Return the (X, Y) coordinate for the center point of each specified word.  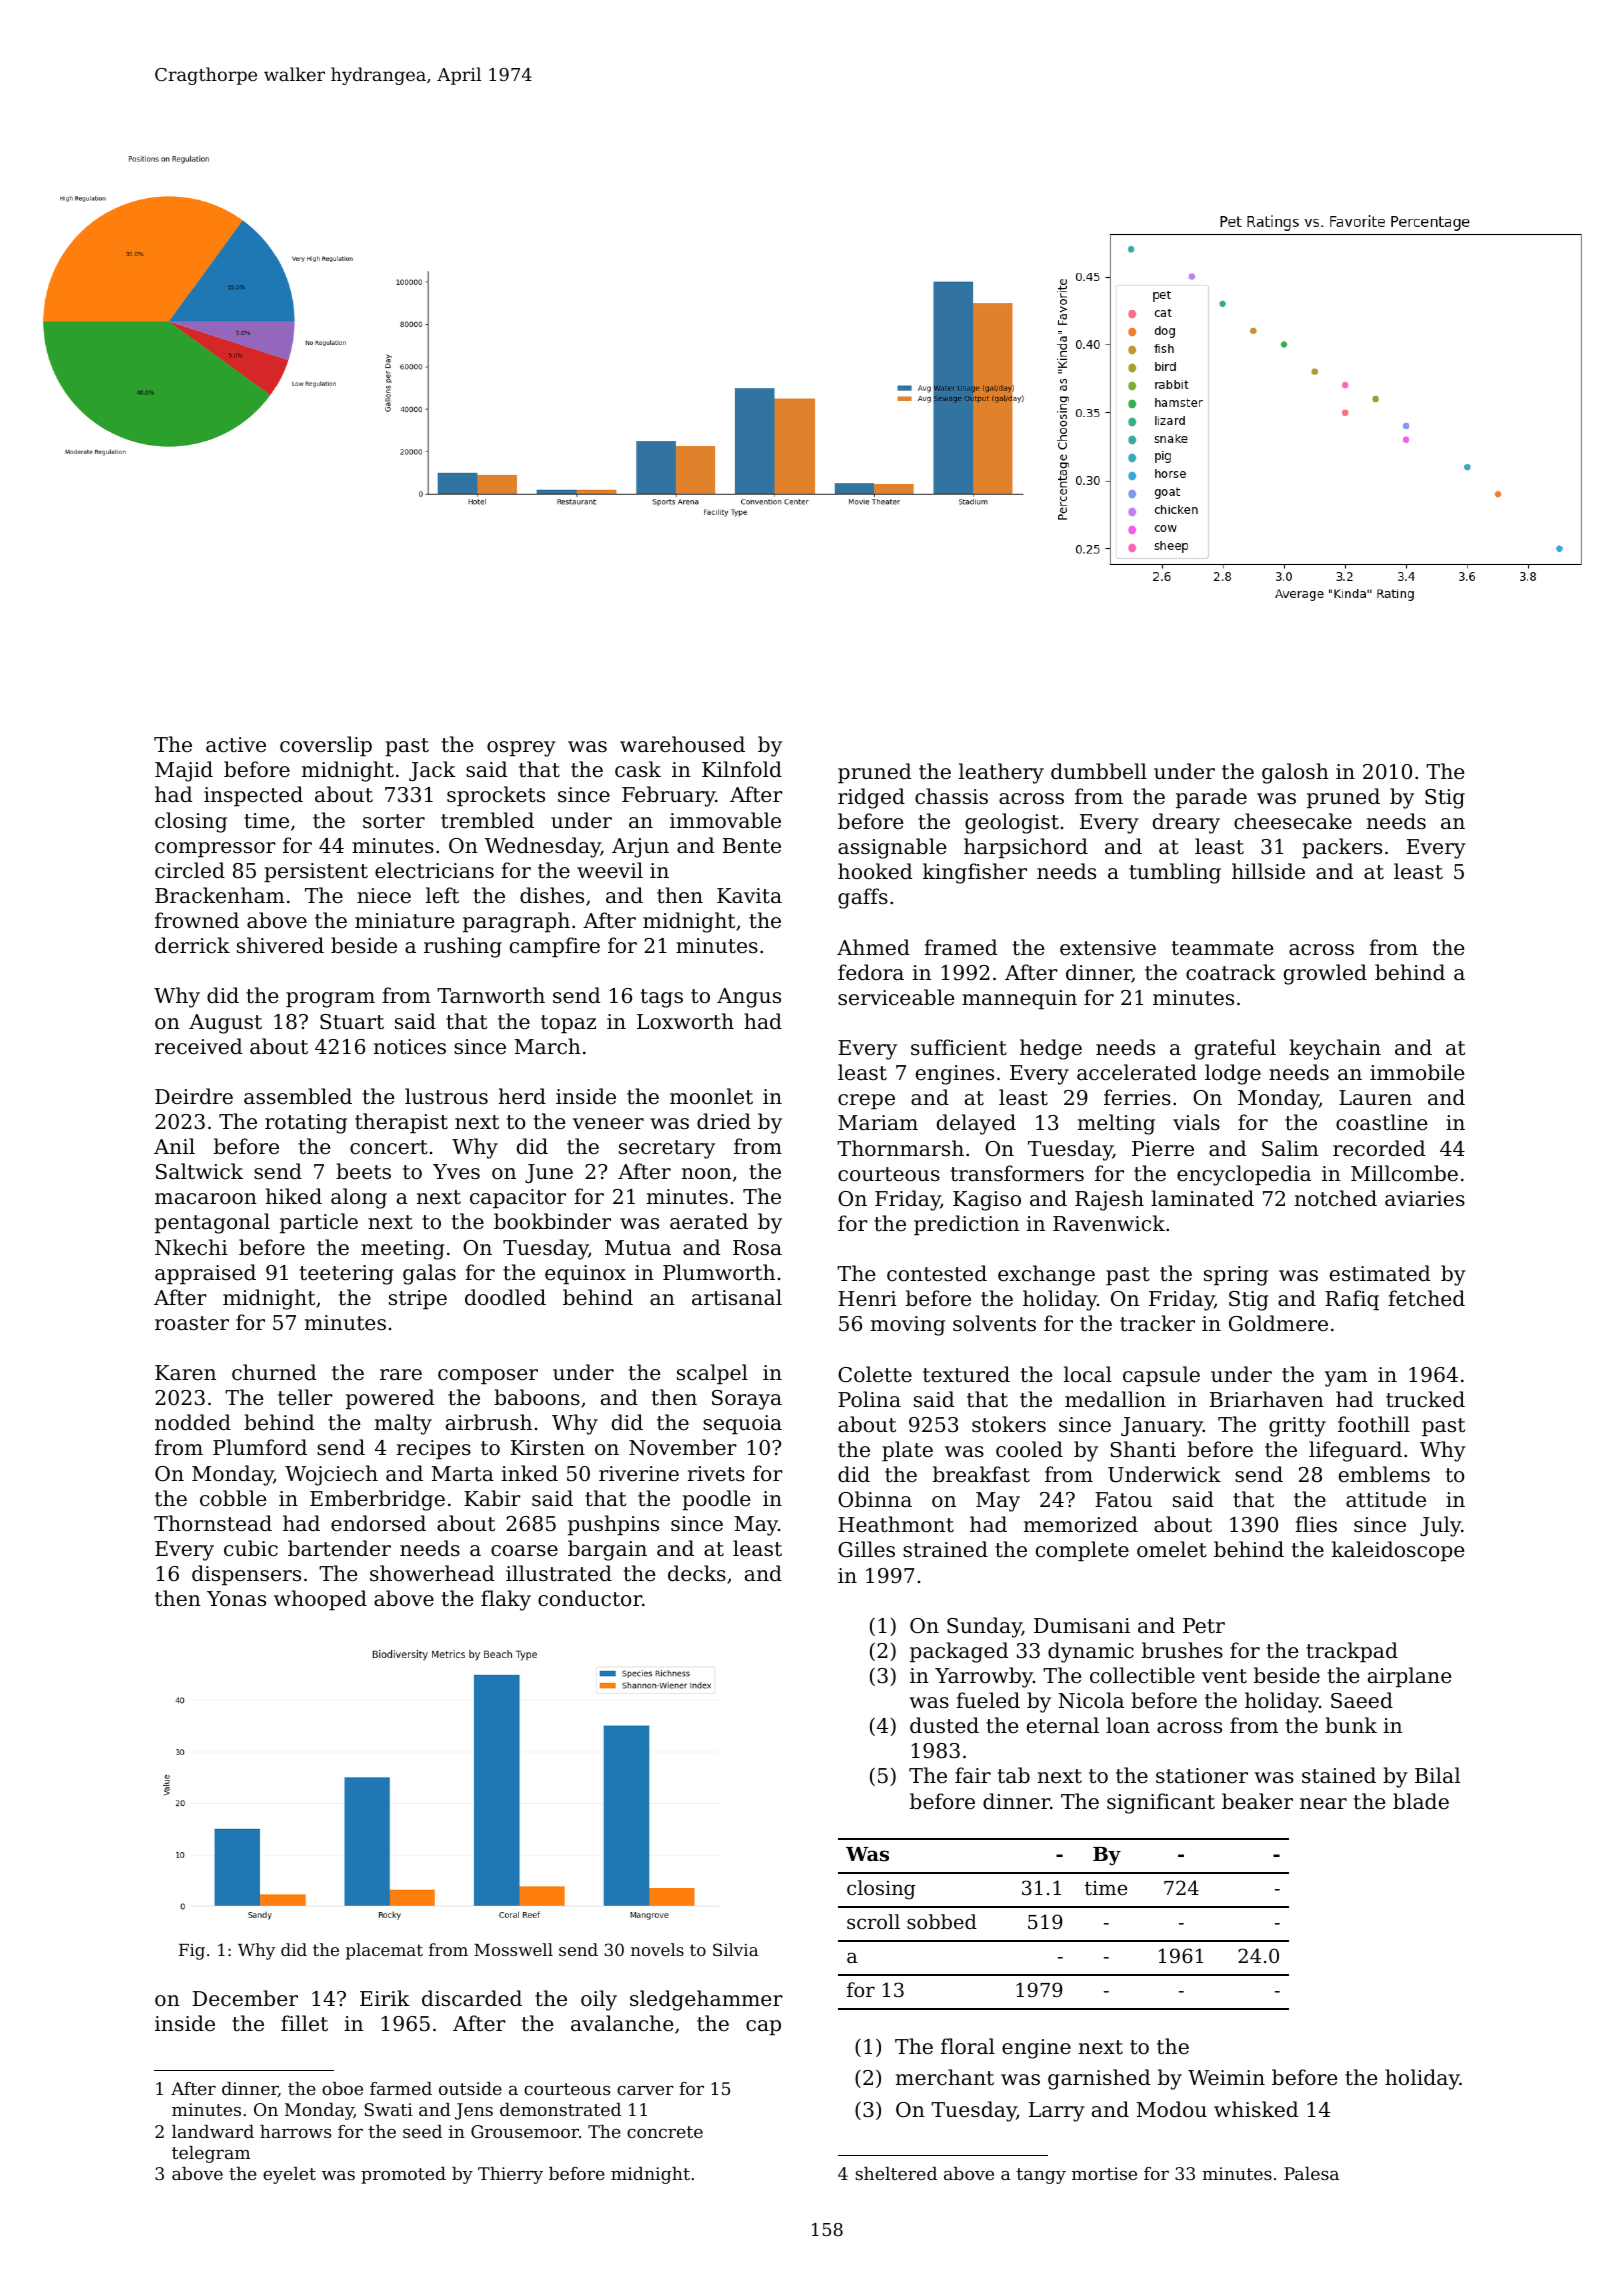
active (236, 745)
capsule (1161, 1376)
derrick (192, 945)
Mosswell (513, 1949)
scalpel (712, 1374)
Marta (463, 1473)
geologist (1012, 823)
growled (1325, 974)
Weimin (1226, 2078)
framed (960, 947)
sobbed (942, 1921)
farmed (401, 2088)
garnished (1099, 2079)
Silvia (735, 1949)
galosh (1295, 773)
